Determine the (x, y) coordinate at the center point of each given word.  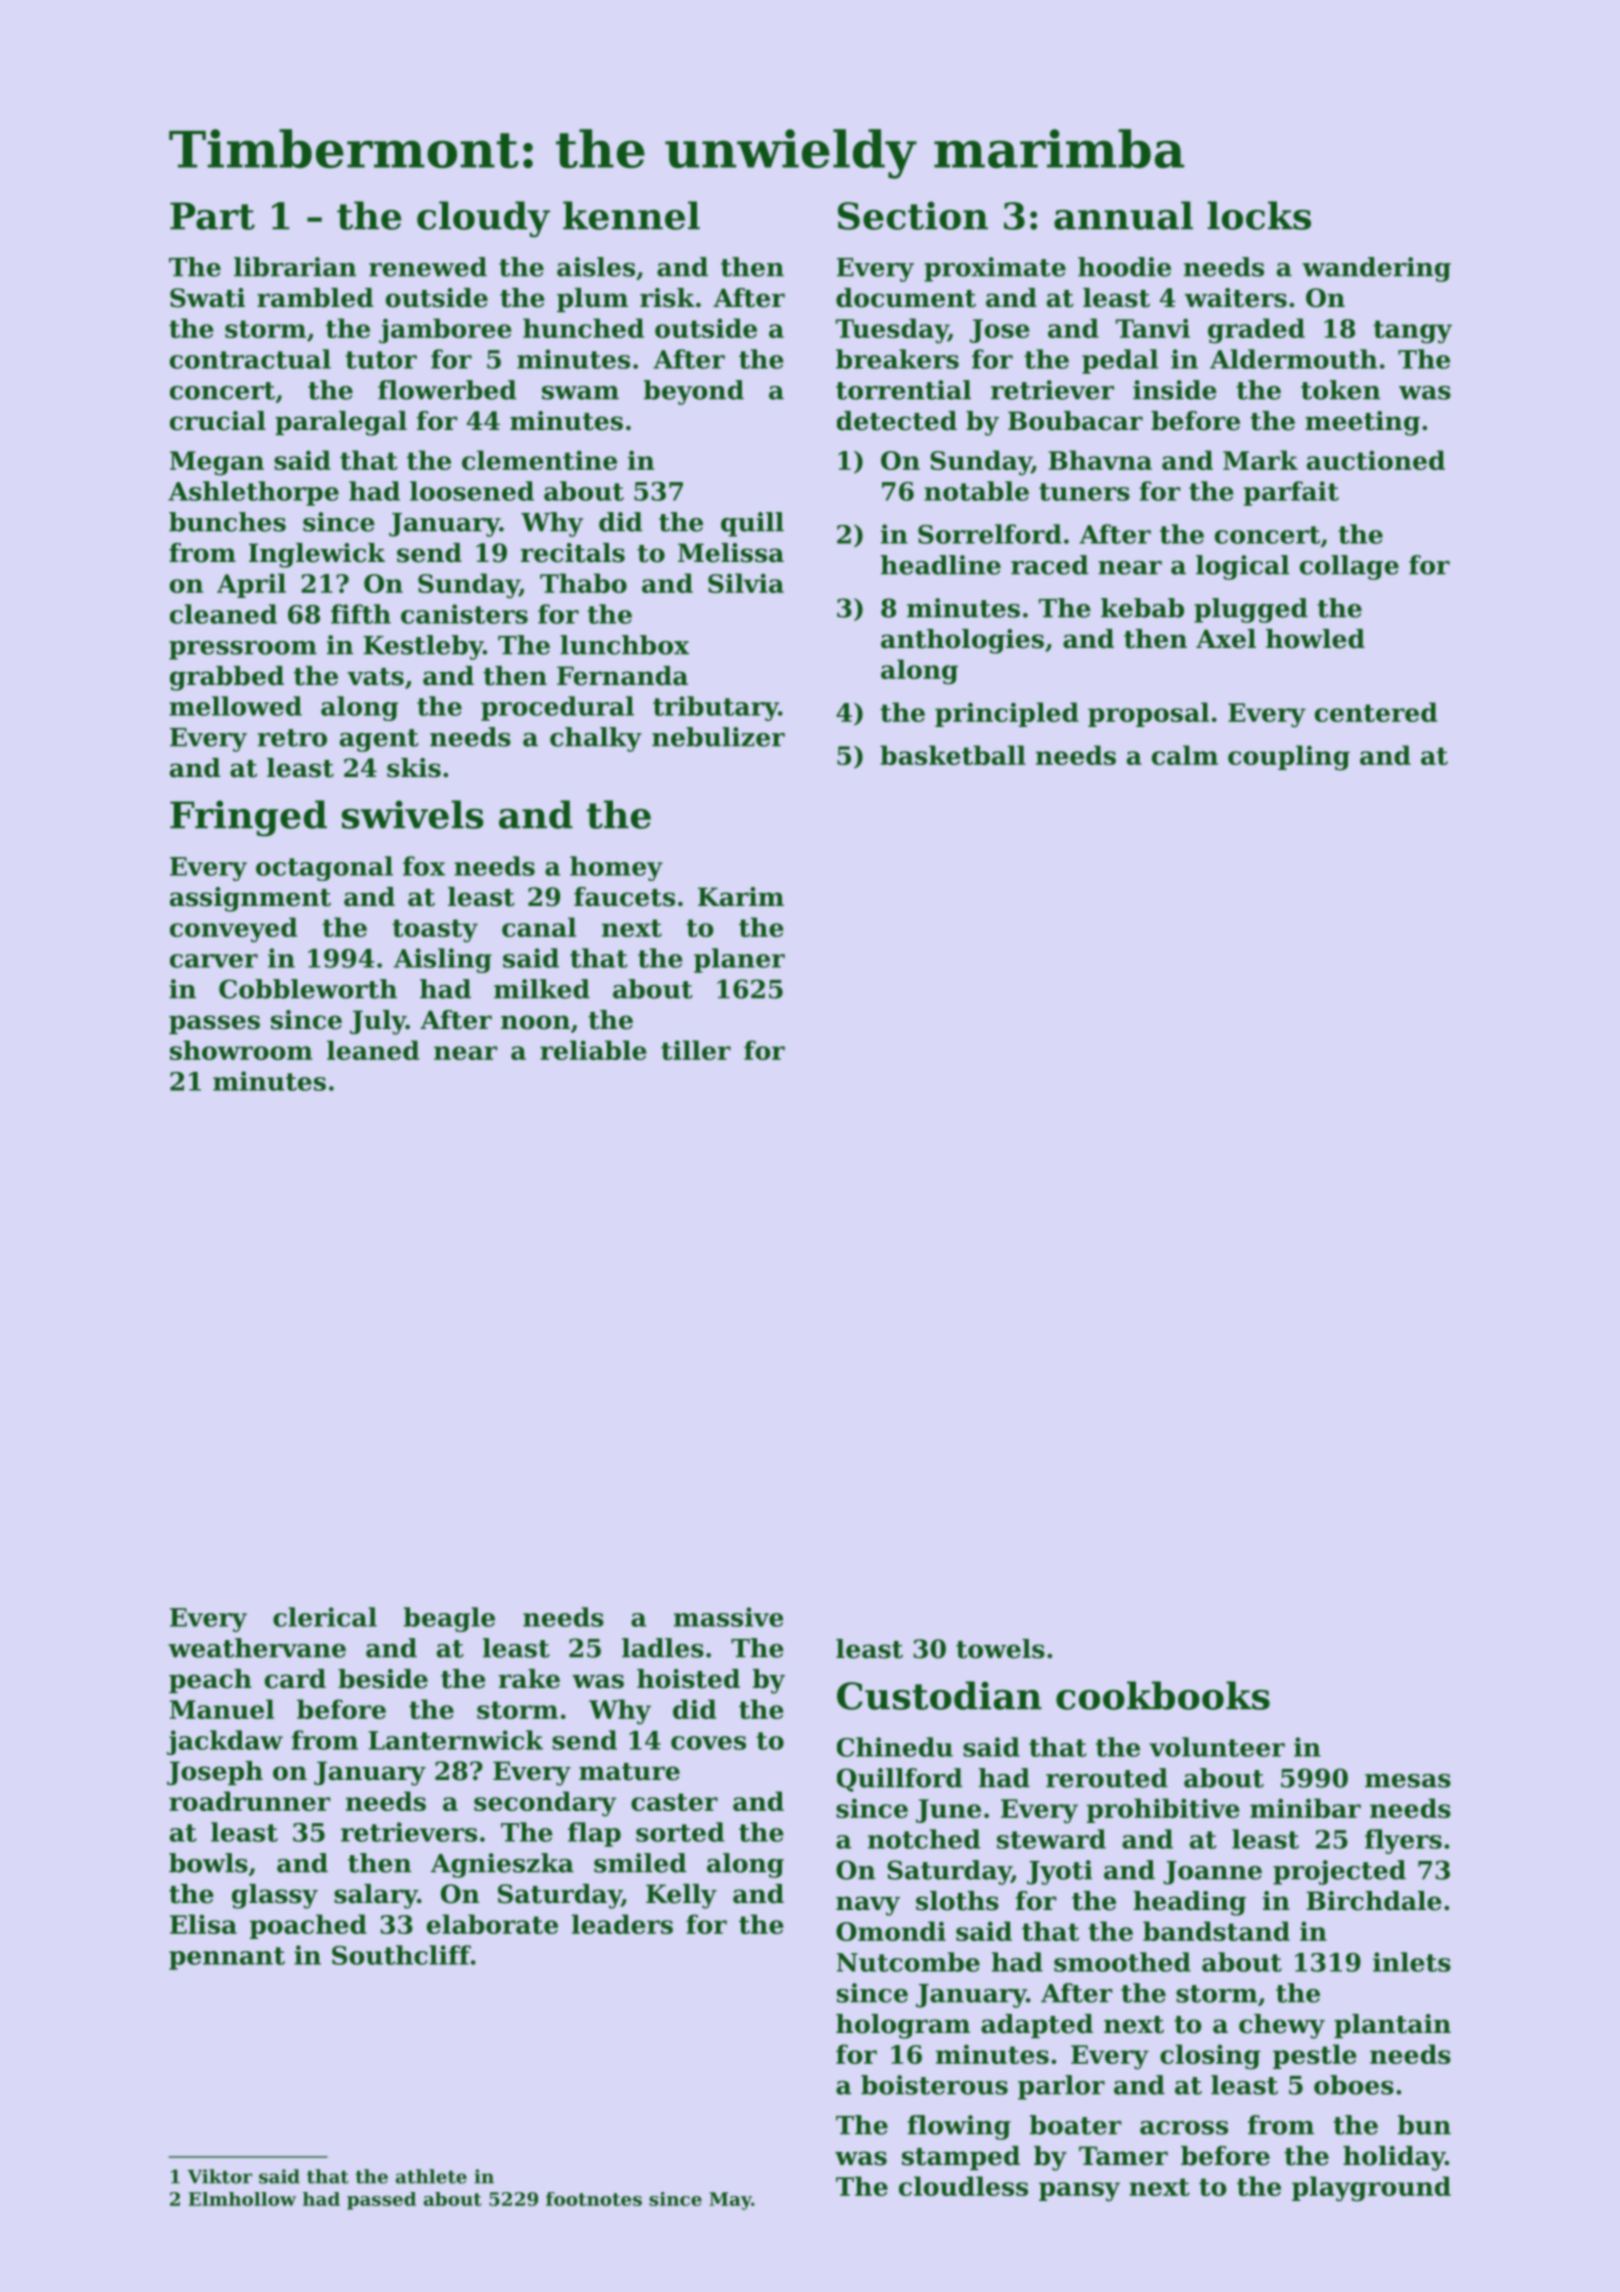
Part (212, 216)
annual (1123, 215)
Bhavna (1100, 460)
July (378, 1022)
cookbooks (1163, 1695)
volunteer (1217, 1747)
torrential (903, 390)
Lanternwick (455, 1740)
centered (1376, 712)
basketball (953, 755)
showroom (241, 1050)
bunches (227, 522)
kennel (631, 215)
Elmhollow (242, 2199)
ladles (663, 1648)
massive (728, 1617)
